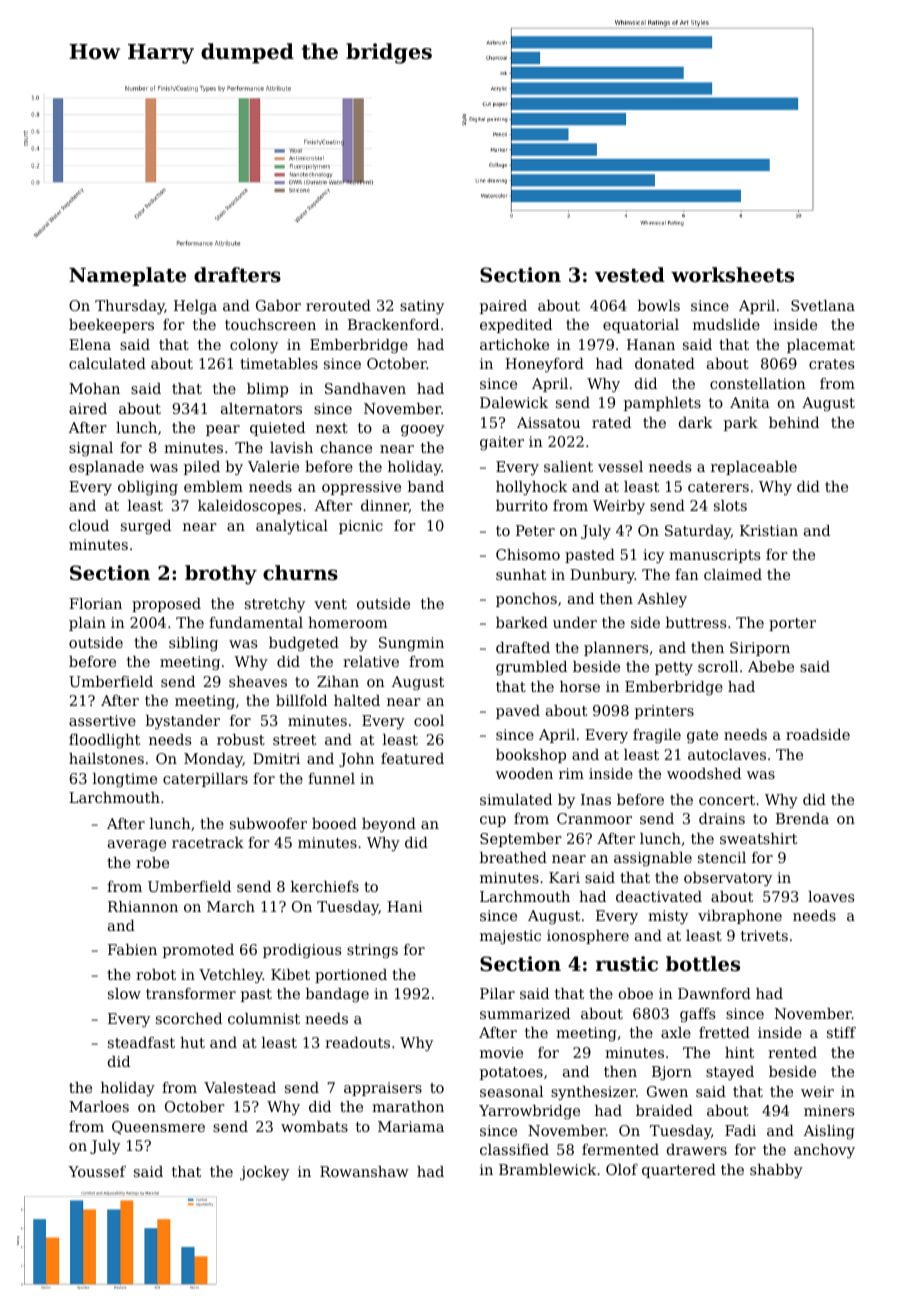 The image size is (924, 1308). I want to click on concert, so click(727, 800).
